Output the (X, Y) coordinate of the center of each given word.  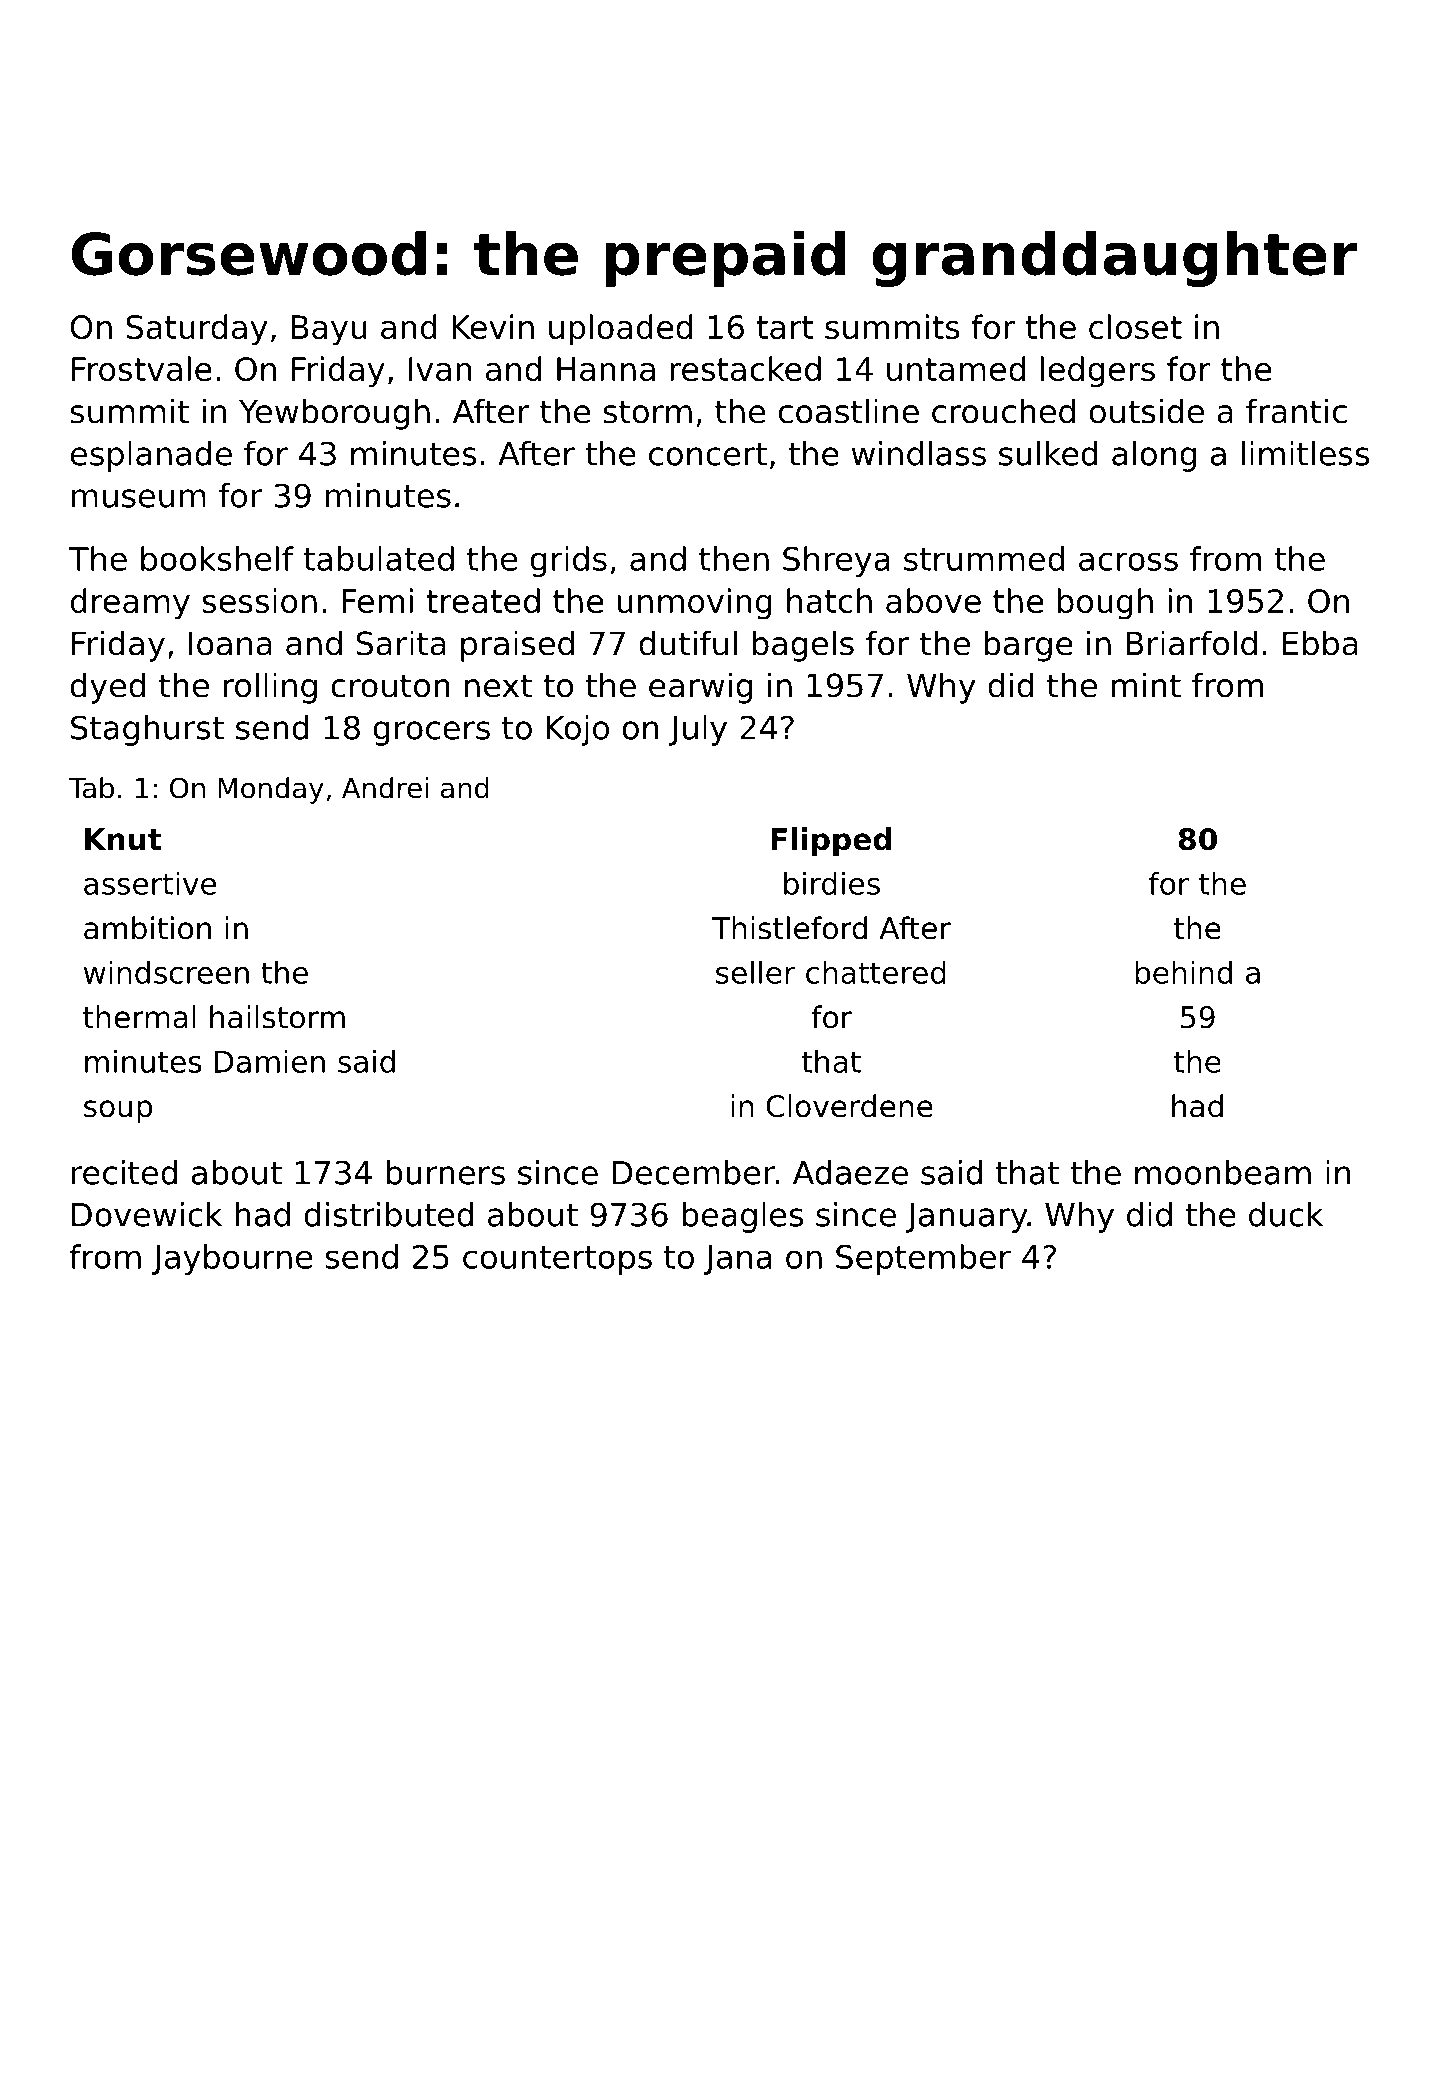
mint (1146, 684)
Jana (738, 1260)
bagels (803, 646)
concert (708, 454)
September (923, 1259)
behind (1183, 972)
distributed (389, 1214)
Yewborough (334, 414)
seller (755, 972)
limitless (1305, 453)
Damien (270, 1061)
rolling (270, 688)
